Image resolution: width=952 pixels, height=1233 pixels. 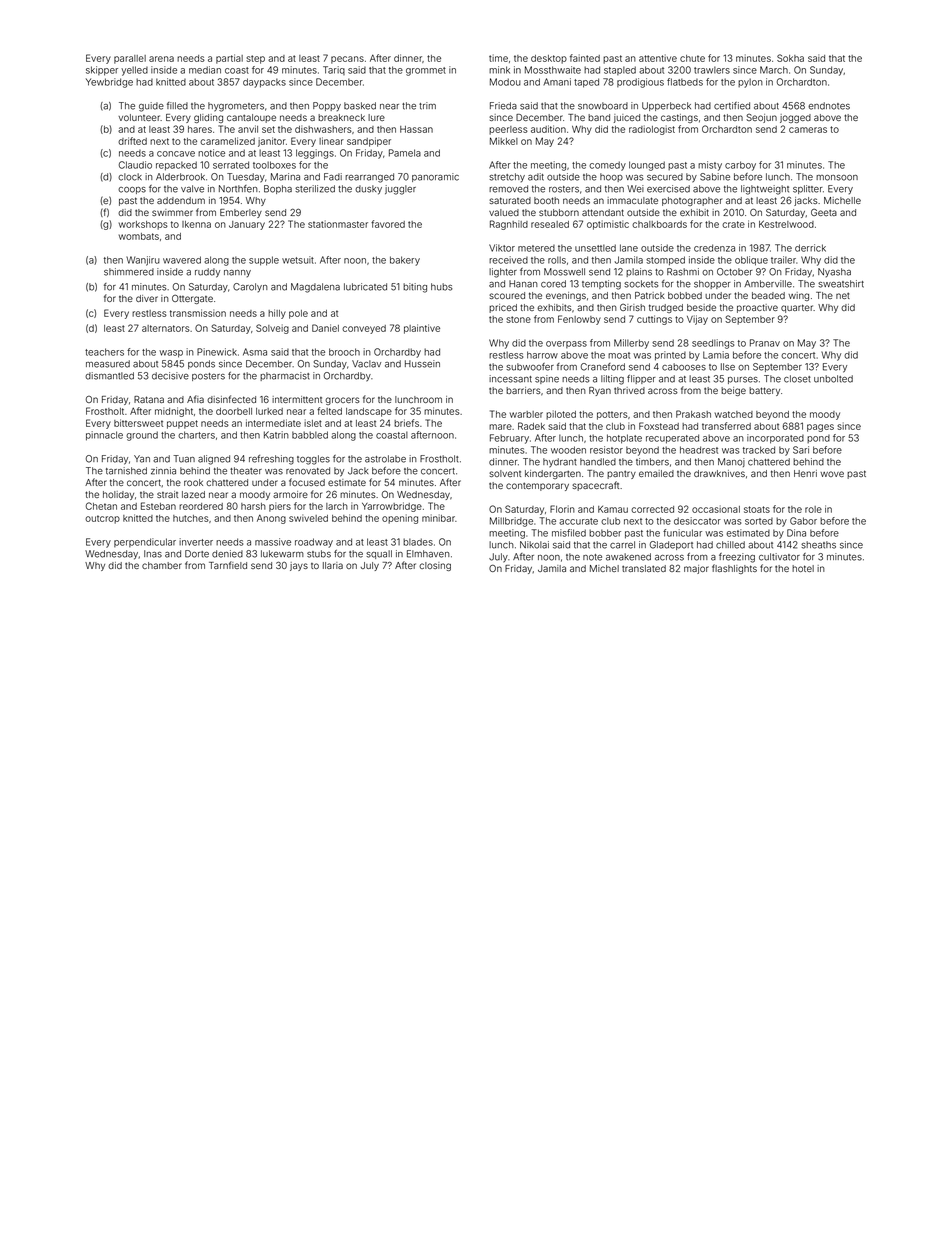 What do you see at coordinates (685, 82) in the screenshot?
I see `flatbeds` at bounding box center [685, 82].
